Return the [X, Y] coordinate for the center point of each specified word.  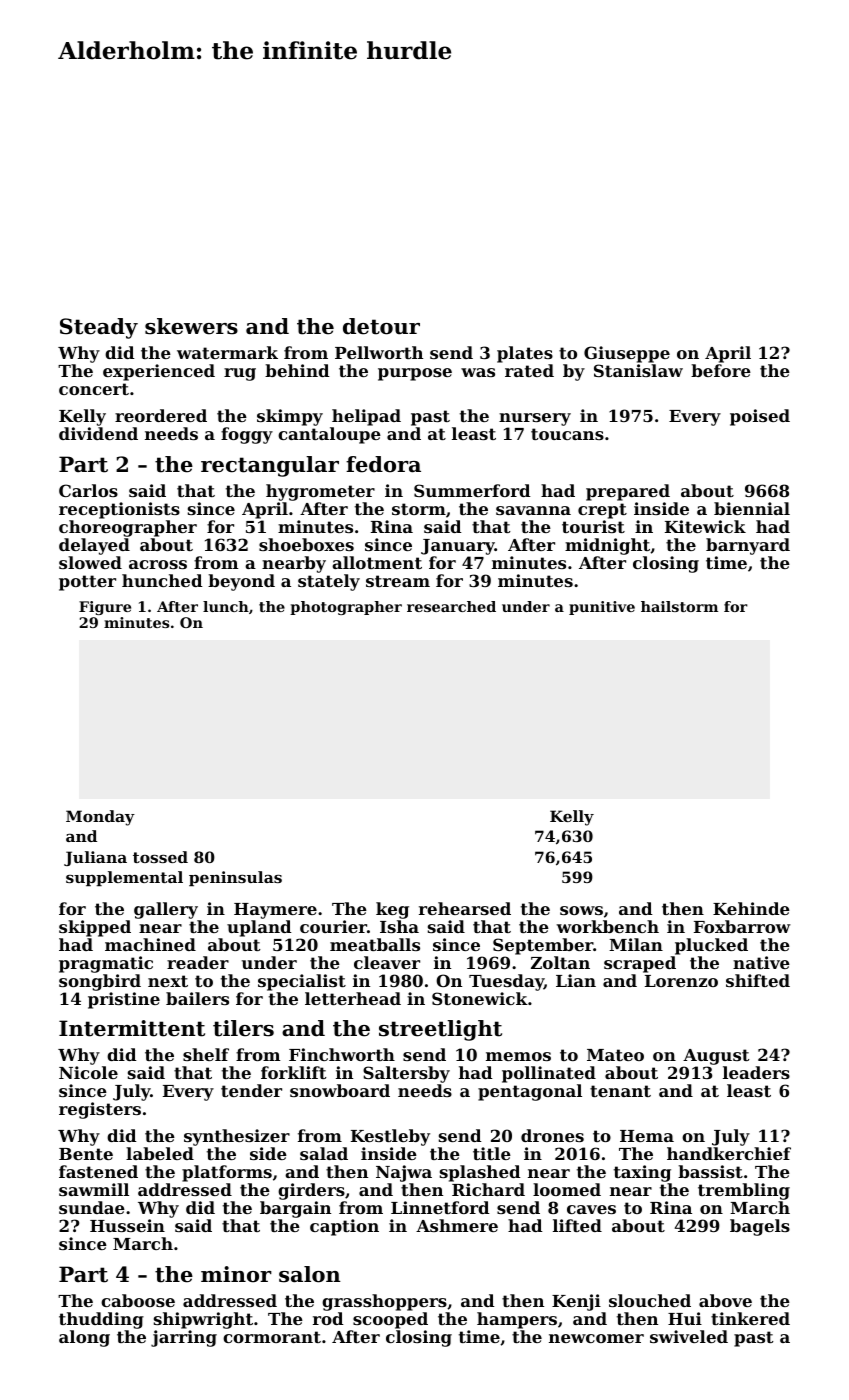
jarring [184, 1338]
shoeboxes [306, 544]
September [543, 946]
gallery [166, 910]
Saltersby [406, 1074]
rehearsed [465, 908]
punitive [602, 608]
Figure [105, 608]
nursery [535, 420]
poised [760, 417]
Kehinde [751, 908]
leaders [756, 1072]
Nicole [88, 1072]
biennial [752, 508]
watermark [227, 352]
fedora [383, 464]
